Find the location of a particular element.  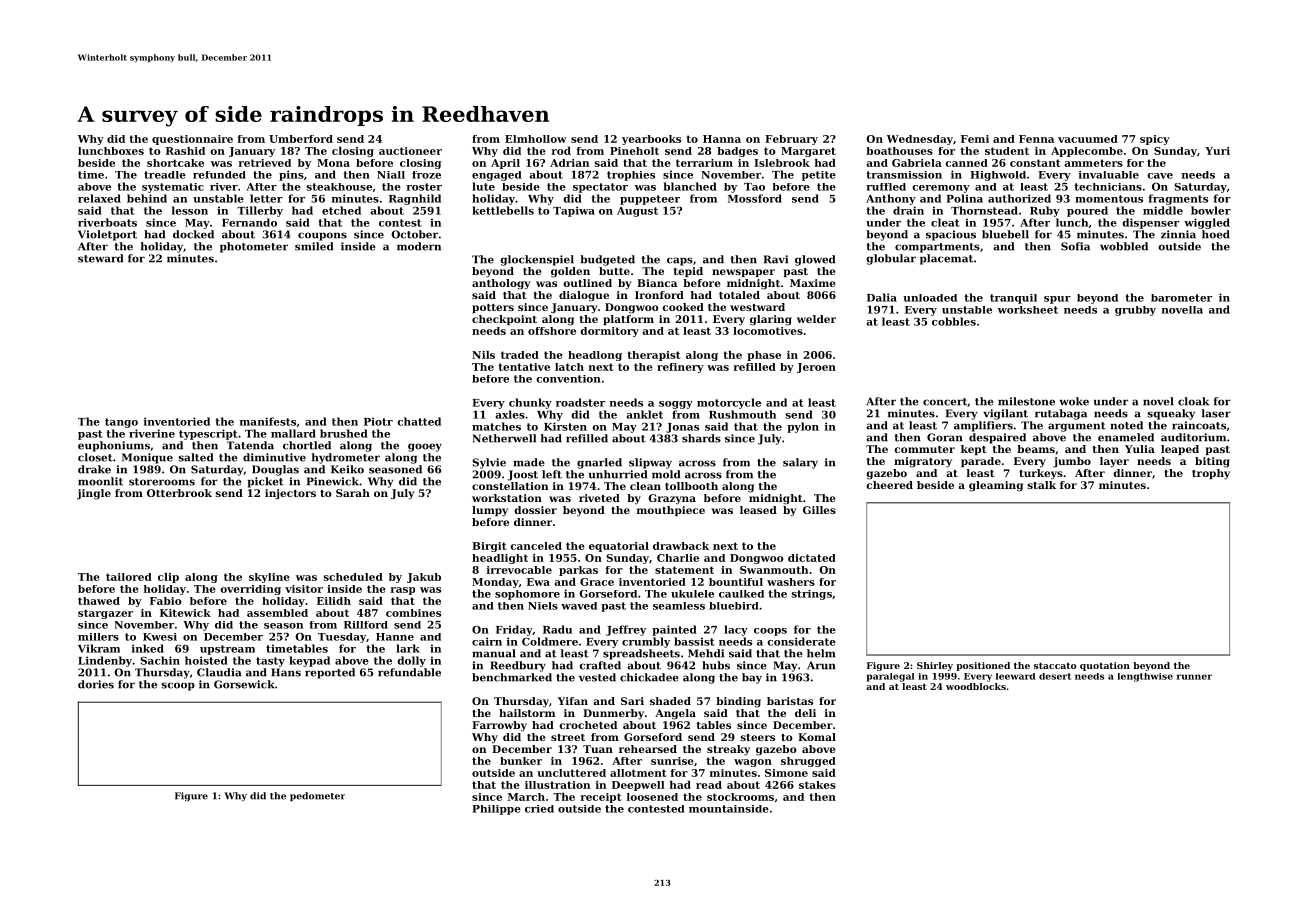

allotment is located at coordinates (638, 773).
